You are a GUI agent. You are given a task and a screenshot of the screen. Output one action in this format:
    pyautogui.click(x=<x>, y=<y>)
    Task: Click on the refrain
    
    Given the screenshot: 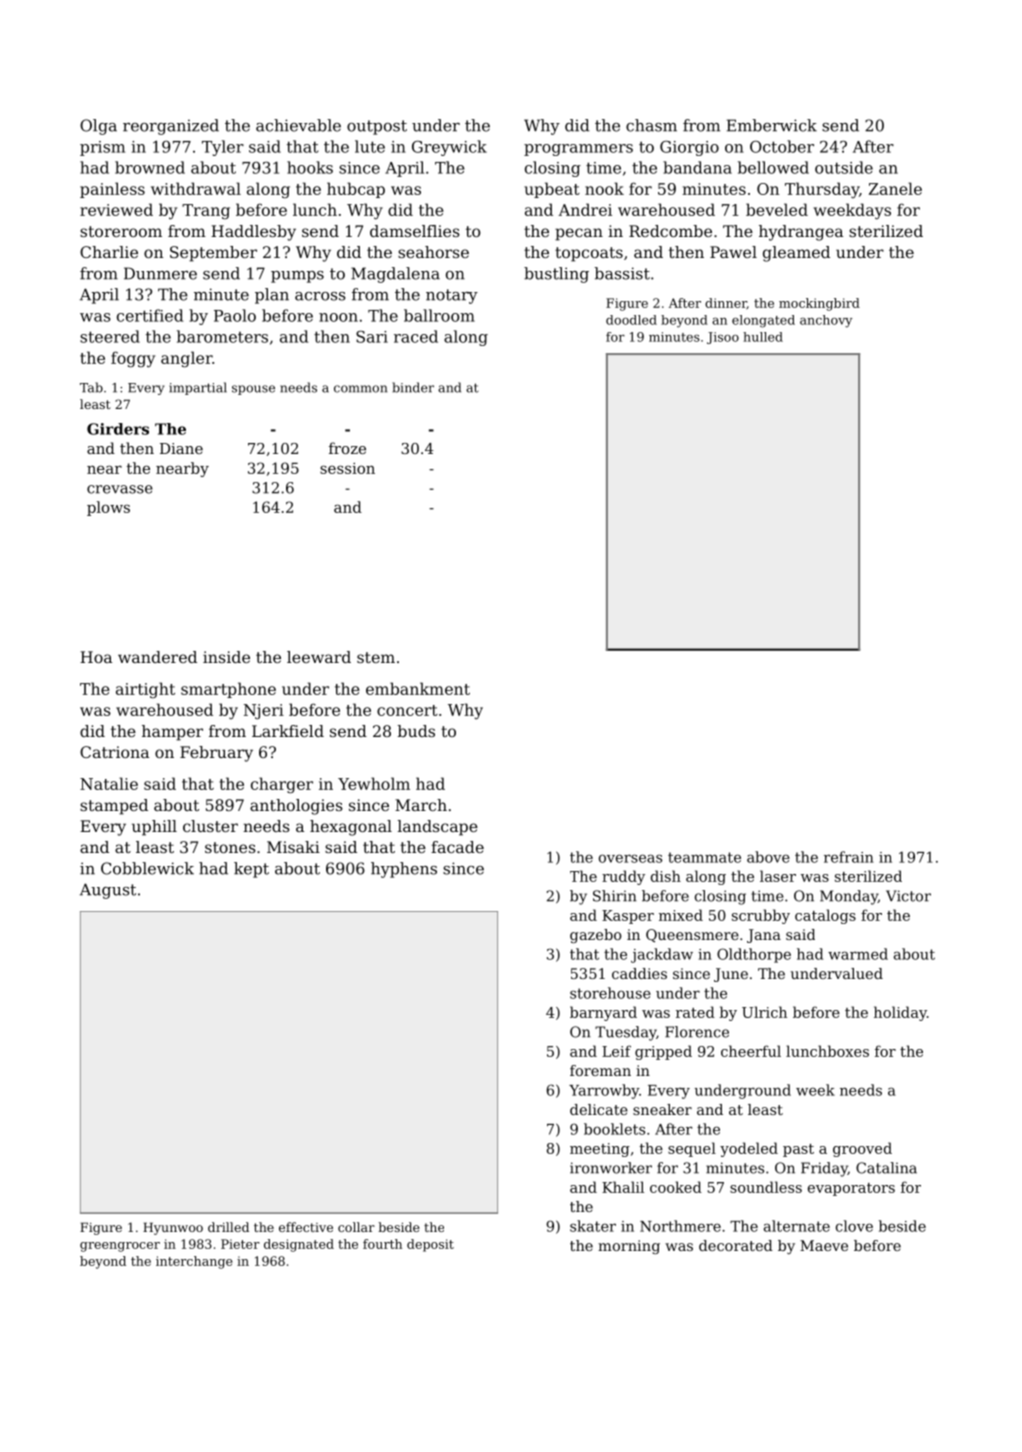 What is the action you would take?
    pyautogui.click(x=849, y=857)
